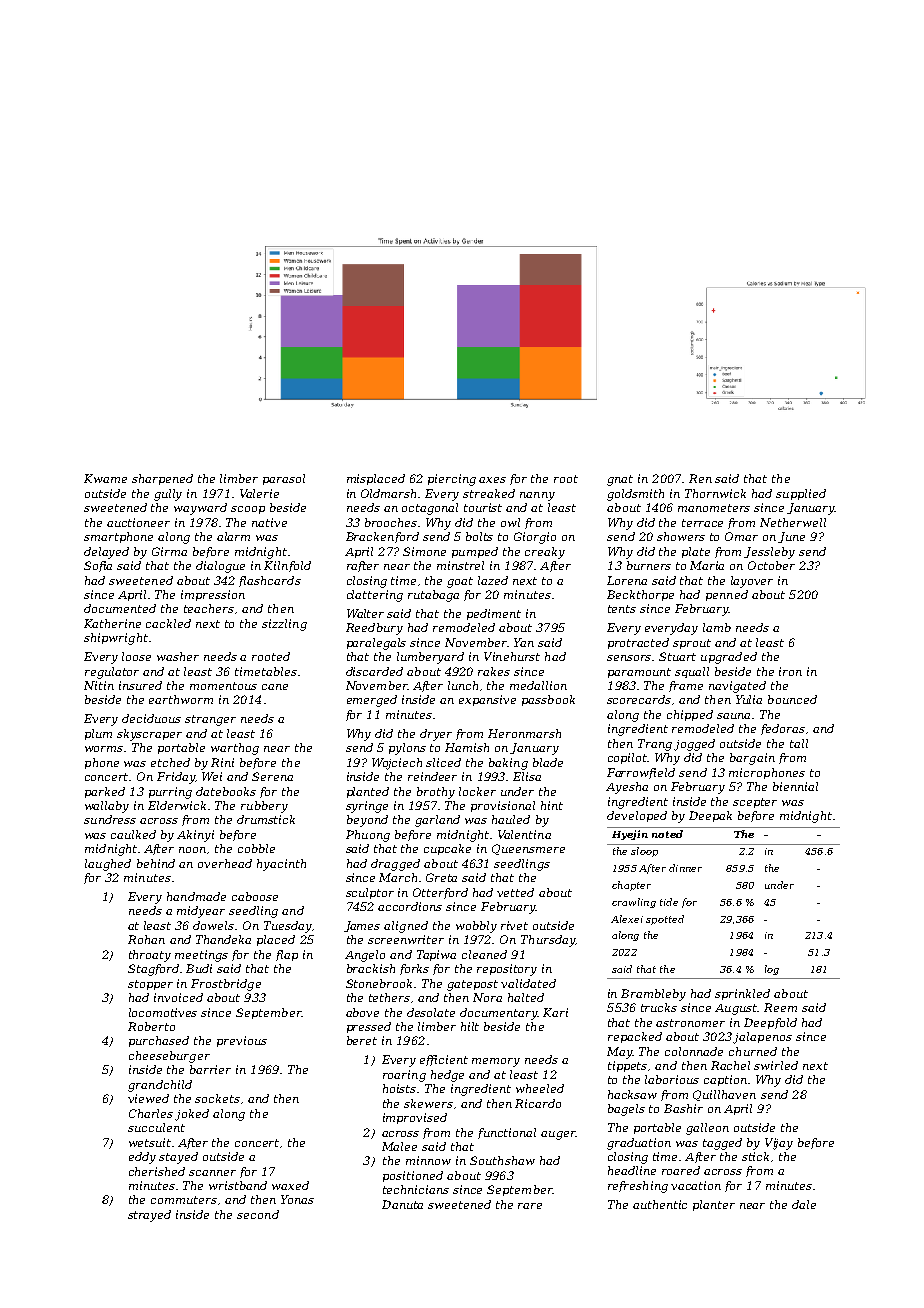 The height and width of the screenshot is (1308, 924). Describe the element at coordinates (804, 1204) in the screenshot. I see `dale` at that location.
